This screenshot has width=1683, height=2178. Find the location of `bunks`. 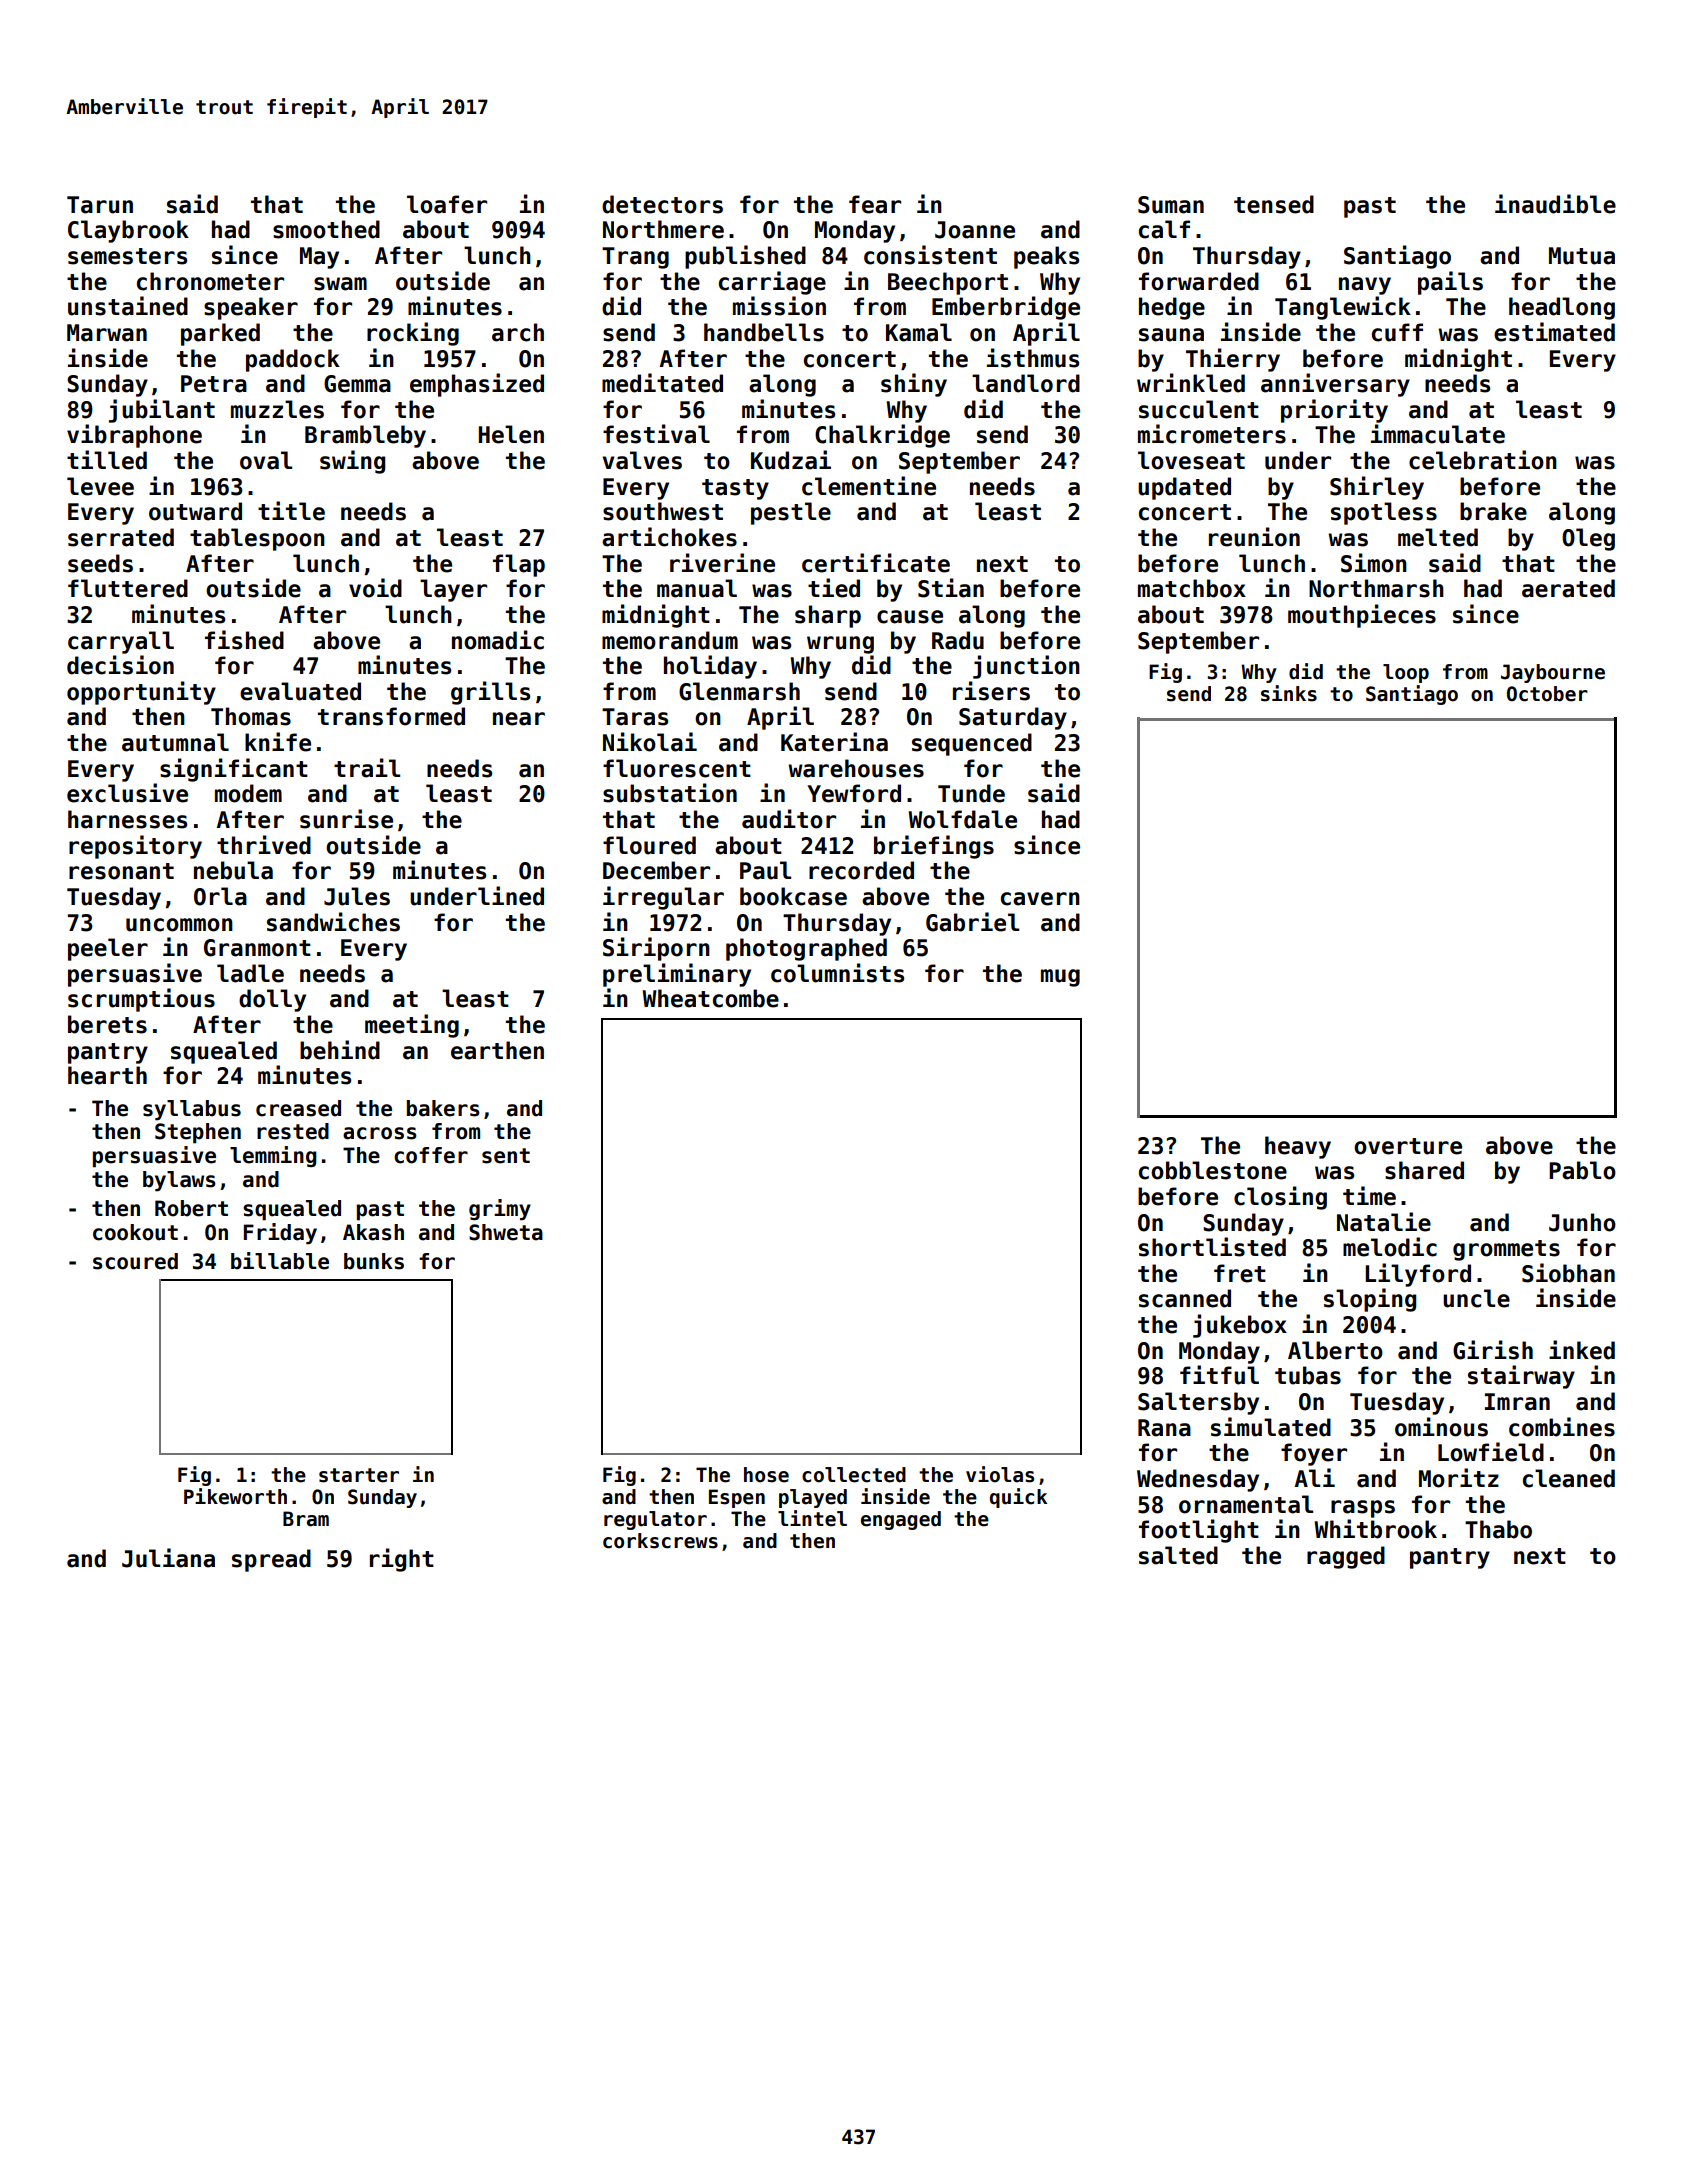

bunks is located at coordinates (374, 1261).
